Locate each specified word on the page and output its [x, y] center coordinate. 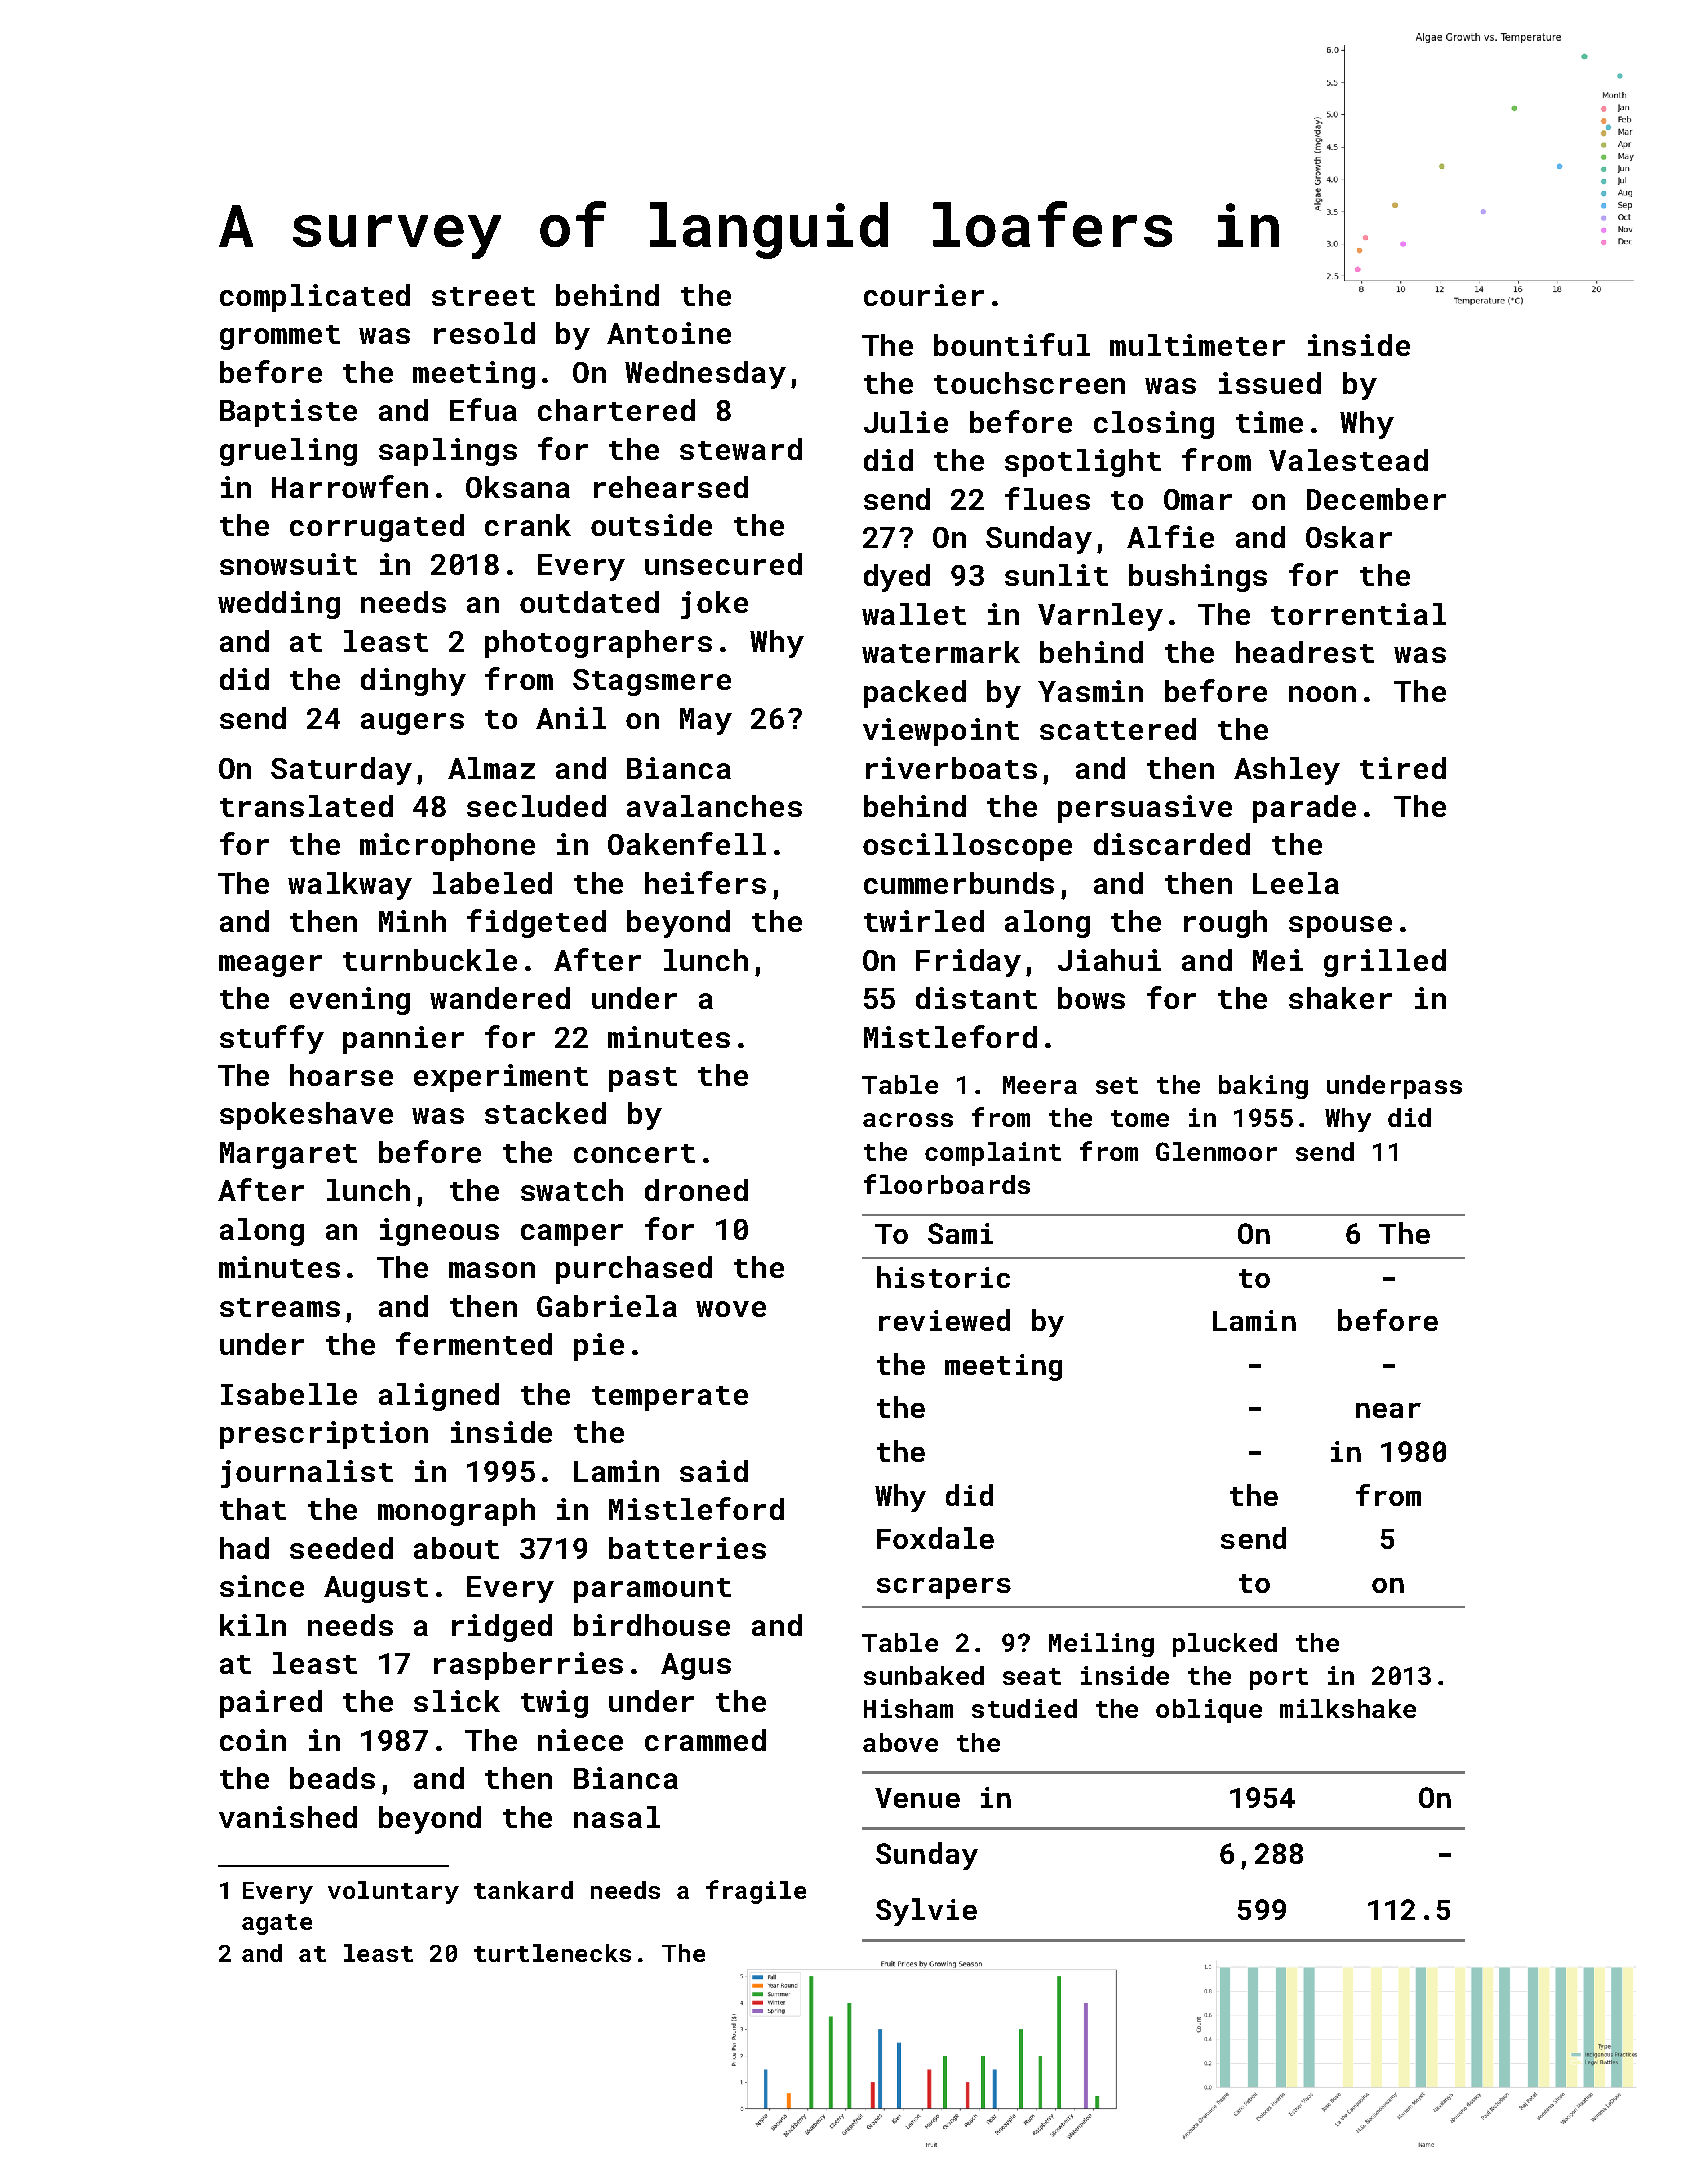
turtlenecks [552, 1953]
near [1388, 1410]
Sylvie [926, 1912]
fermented [474, 1343]
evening [350, 1001]
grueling [288, 452]
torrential [1358, 614]
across [908, 1120]
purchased [634, 1270]
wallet [914, 614]
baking [1263, 1087]
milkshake [1348, 1708]
